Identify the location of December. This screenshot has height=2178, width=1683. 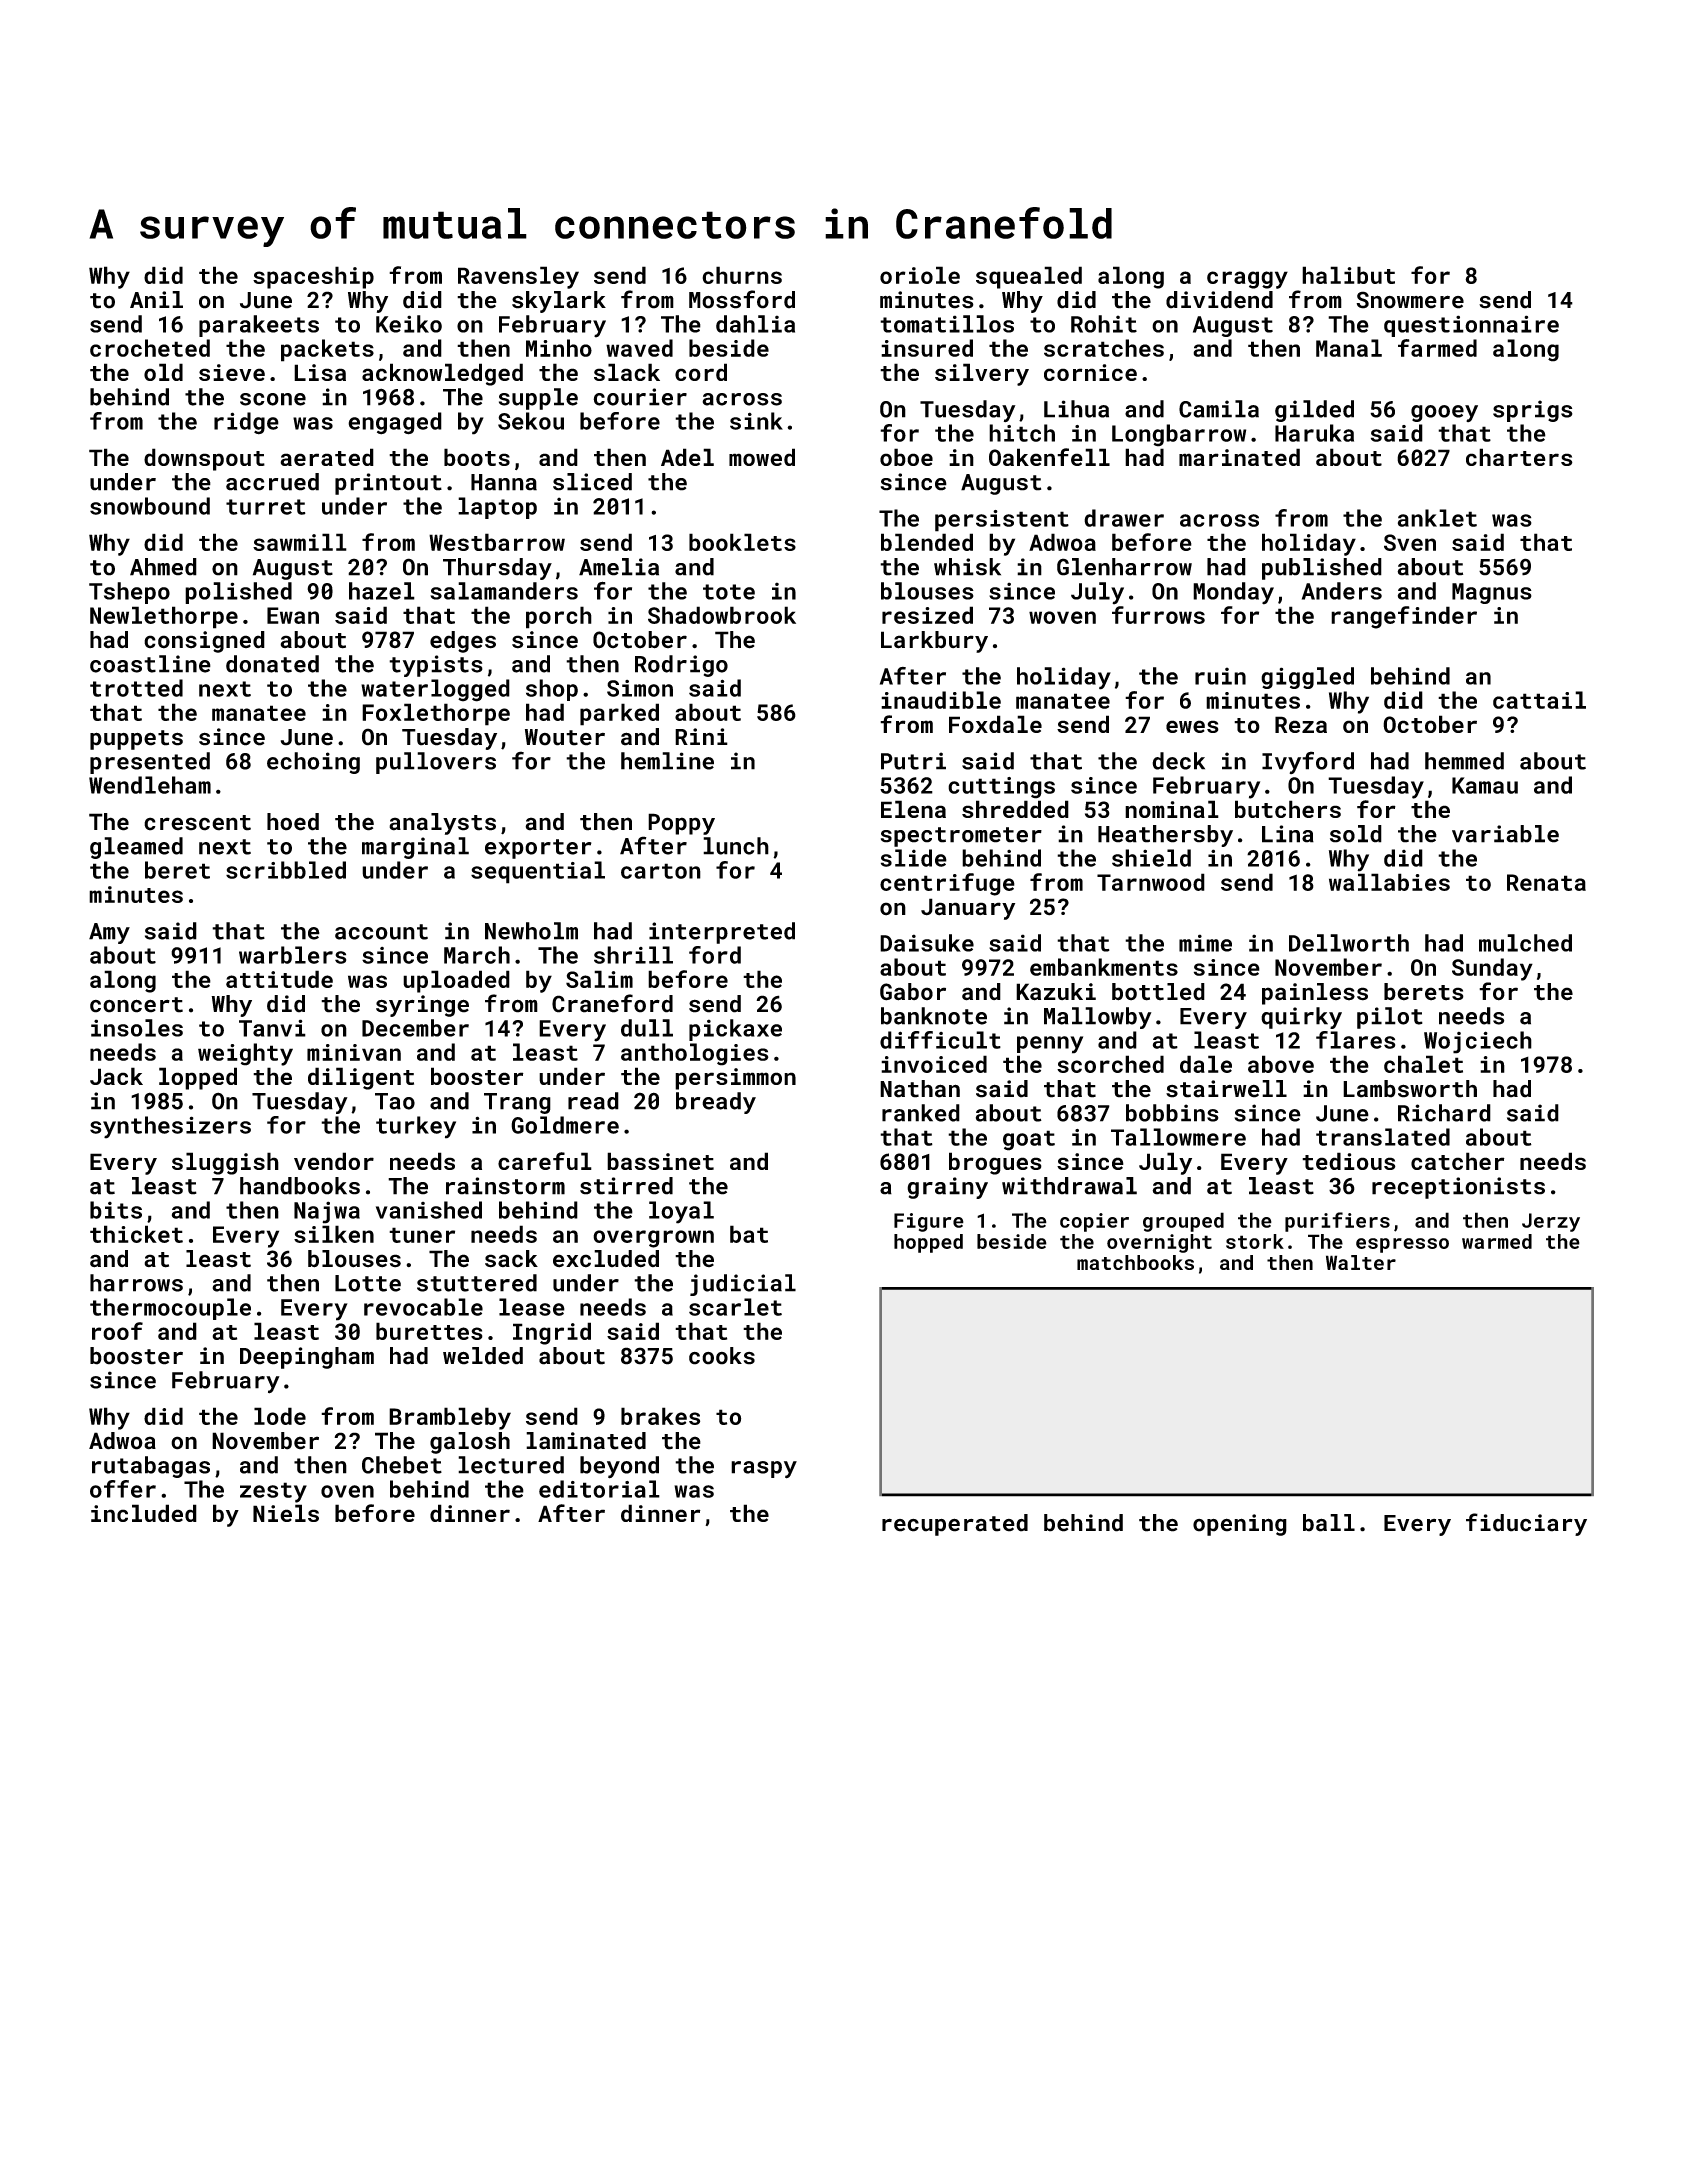
(415, 1028).
